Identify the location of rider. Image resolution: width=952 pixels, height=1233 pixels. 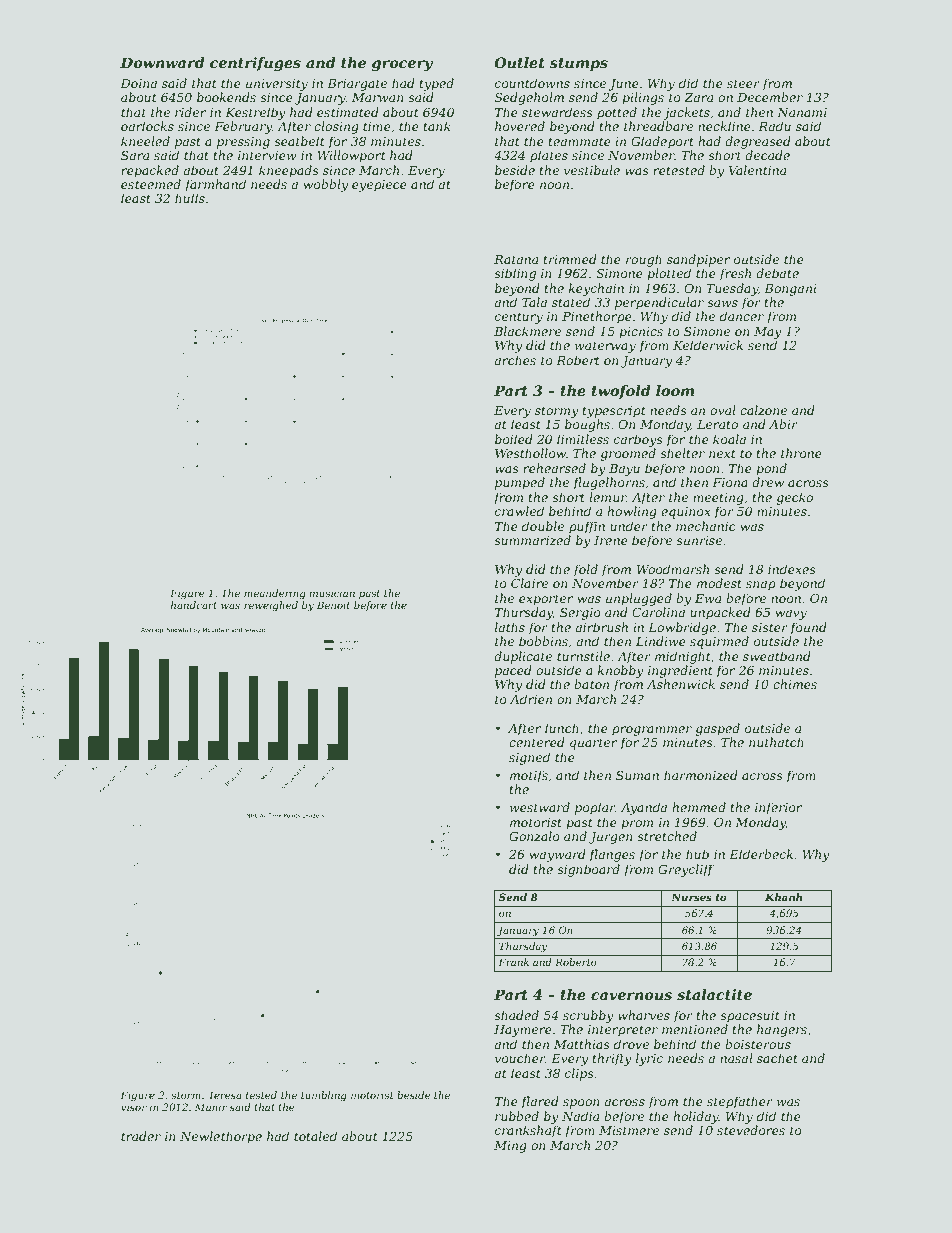
(190, 112).
